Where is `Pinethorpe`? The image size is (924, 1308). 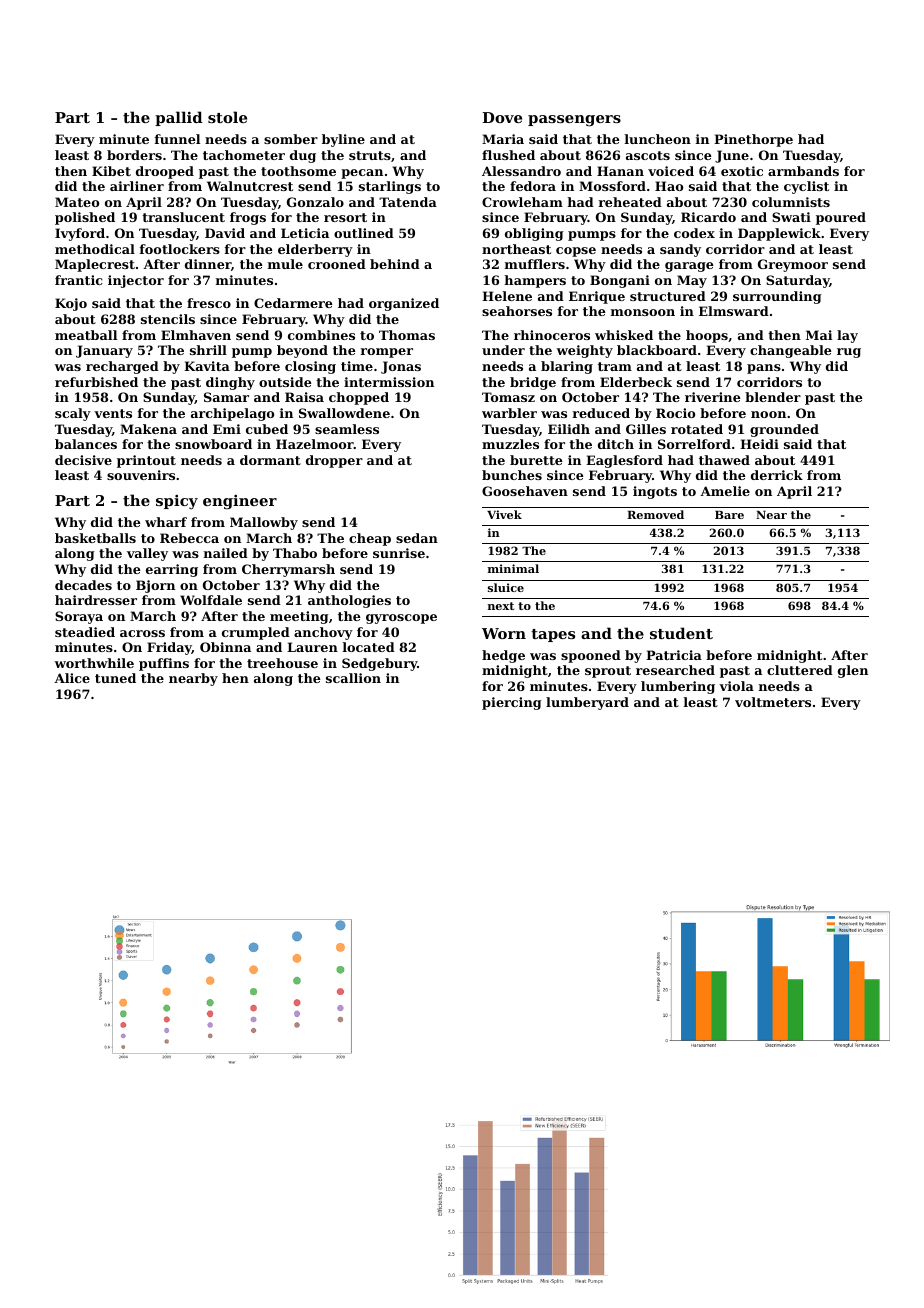 Pinethorpe is located at coordinates (753, 140).
